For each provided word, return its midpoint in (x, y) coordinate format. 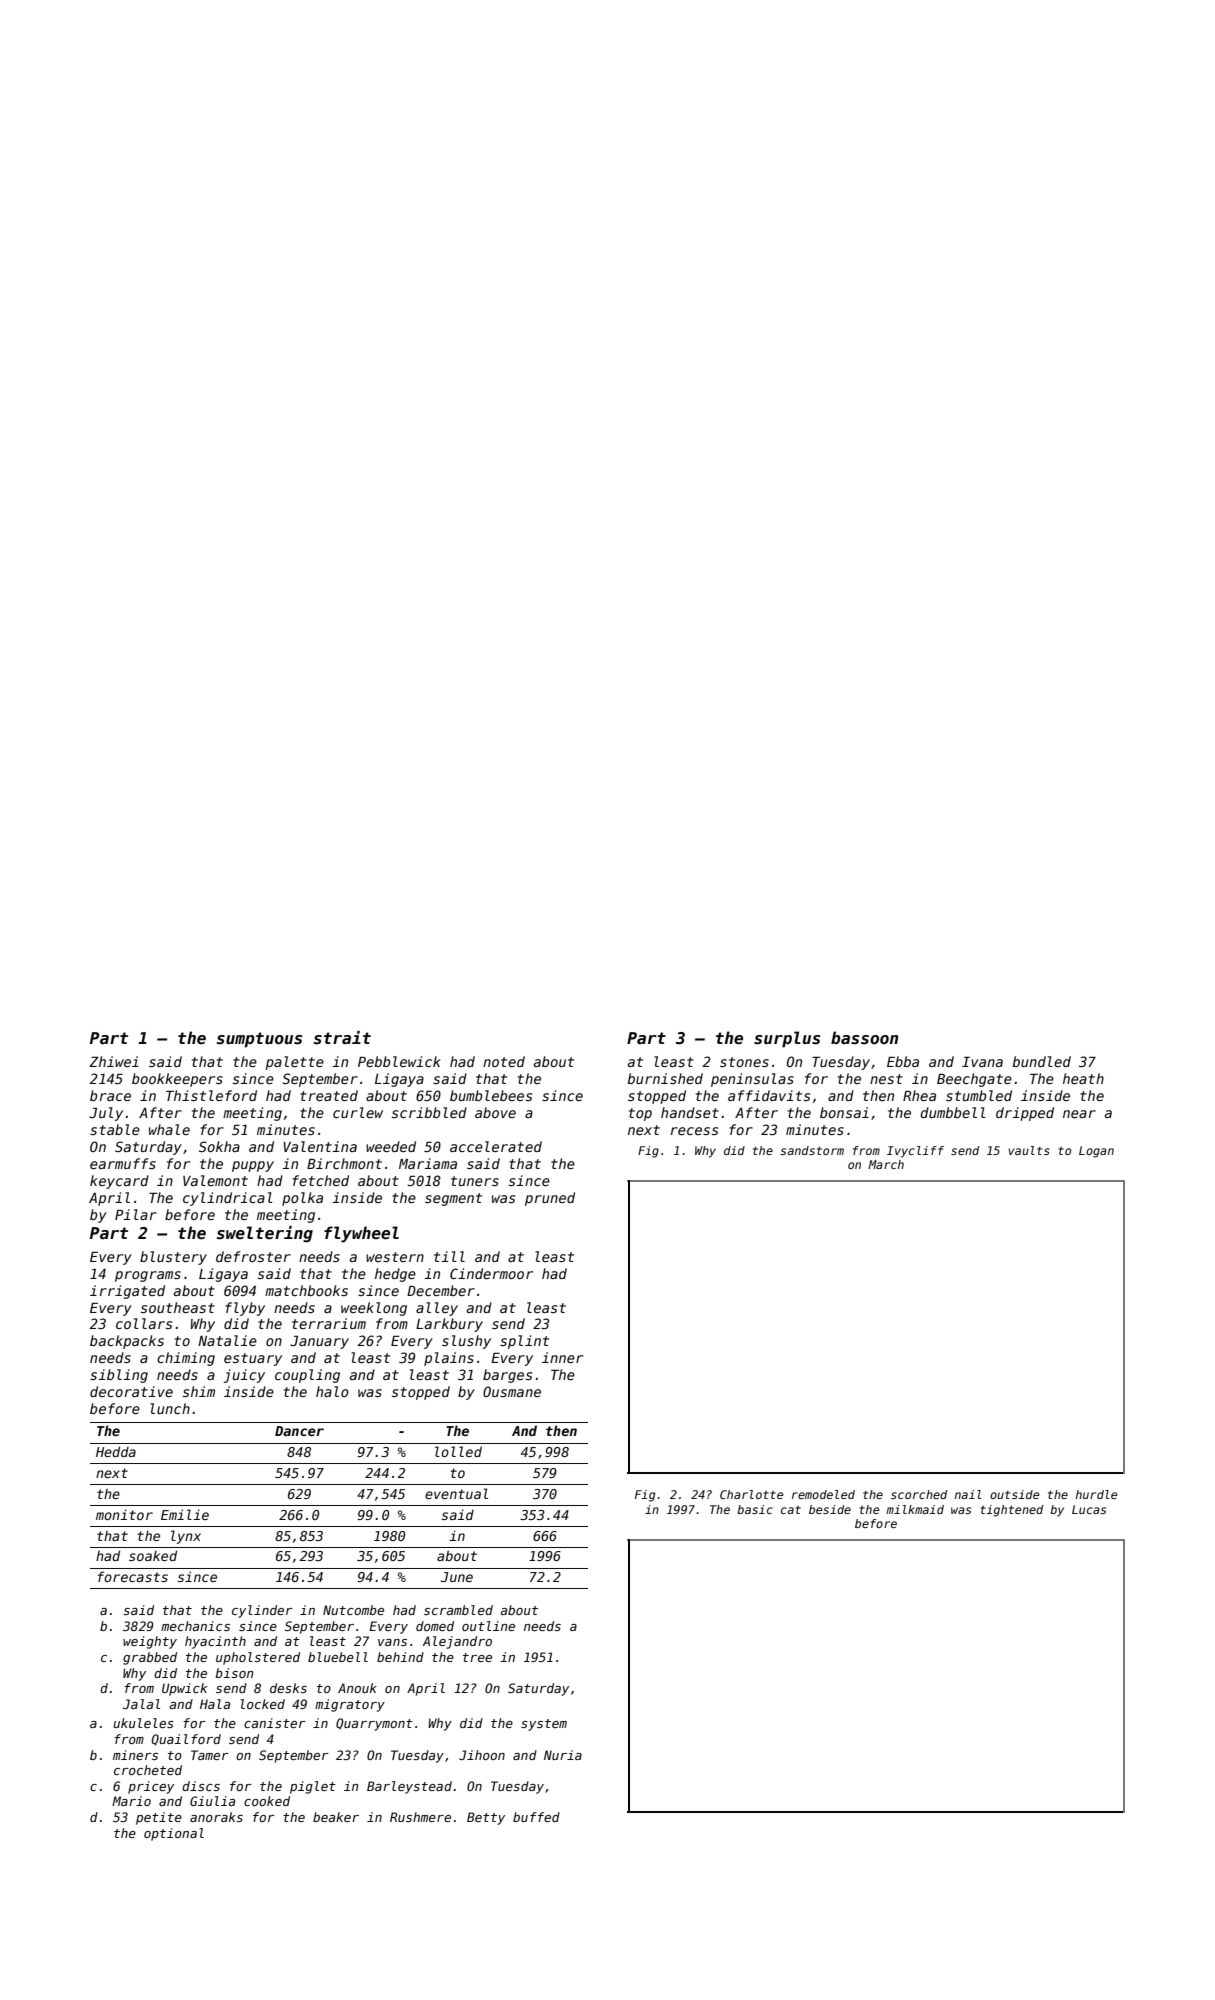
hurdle (1096, 1494)
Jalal (141, 1704)
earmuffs (123, 1163)
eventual (456, 1493)
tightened (1011, 1511)
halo (332, 1391)
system (544, 1725)
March (886, 1164)
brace (110, 1095)
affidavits (769, 1095)
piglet (313, 1787)
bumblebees (491, 1095)
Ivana (982, 1062)
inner (562, 1357)
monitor (124, 1514)
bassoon (864, 1038)
